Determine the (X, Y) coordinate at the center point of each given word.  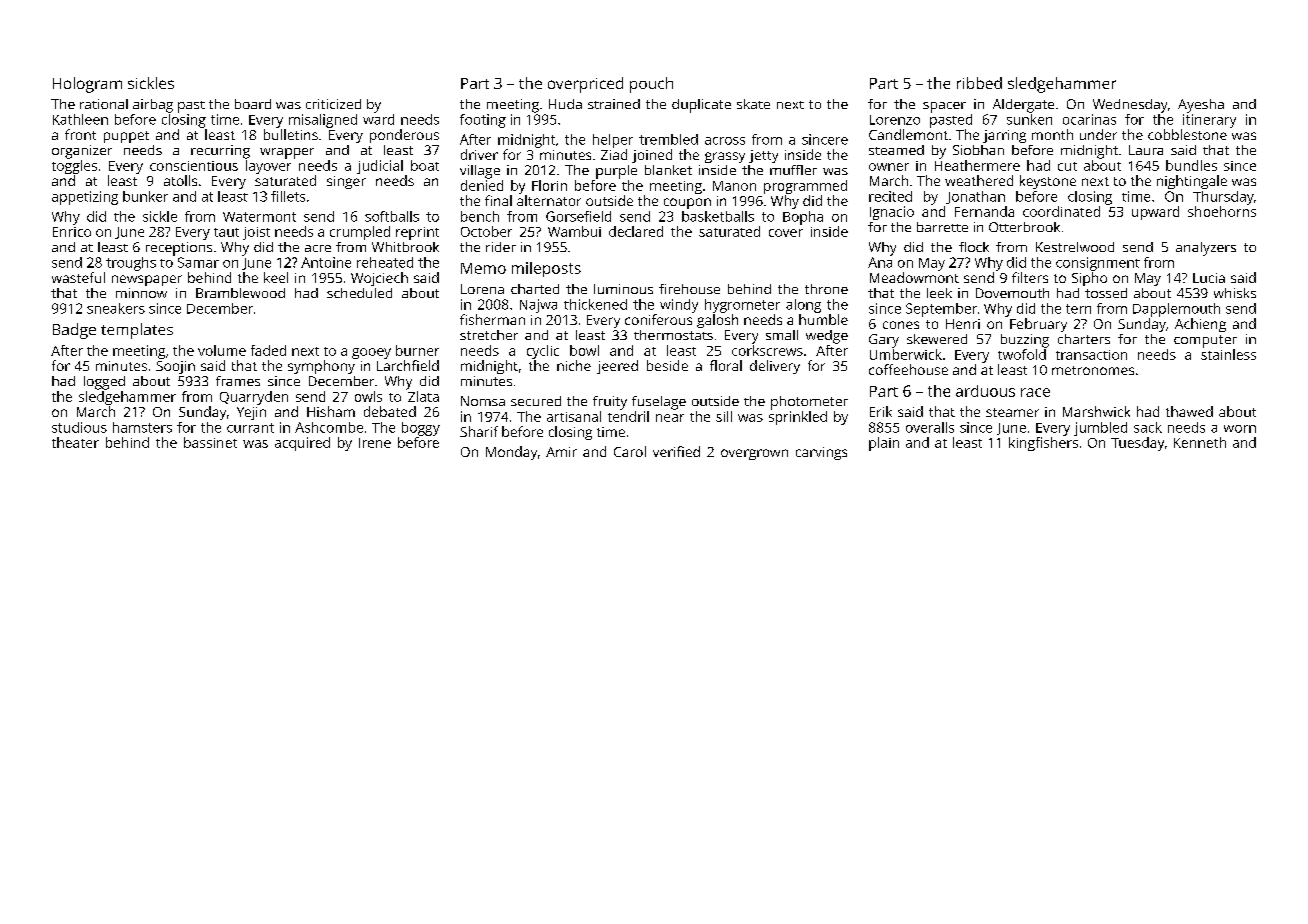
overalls (930, 427)
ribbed (979, 83)
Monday (511, 453)
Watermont (259, 217)
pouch (651, 85)
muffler (793, 170)
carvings (821, 453)
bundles (1191, 165)
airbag (153, 106)
